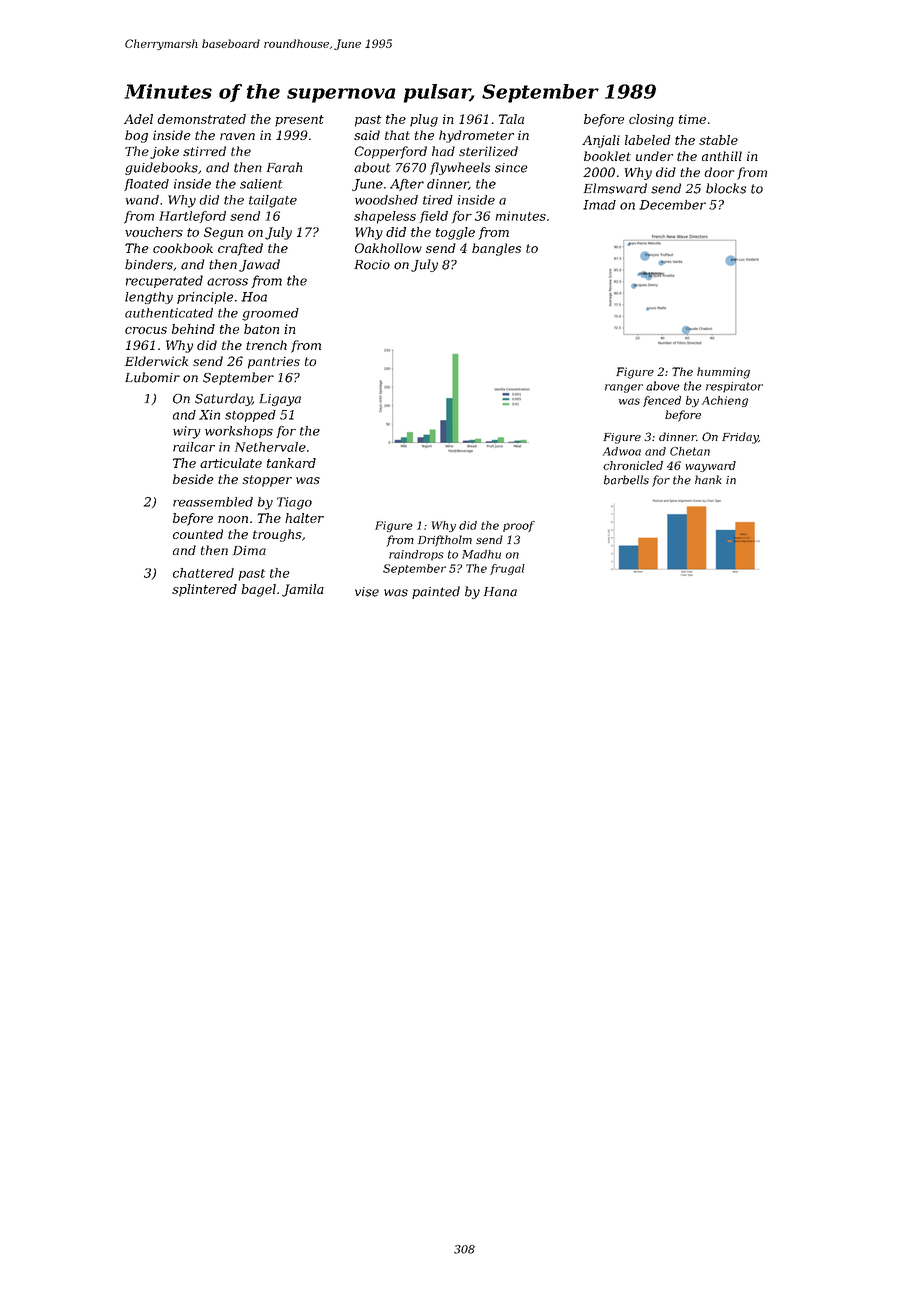 This screenshot has width=908, height=1316. I want to click on counted, so click(198, 534).
